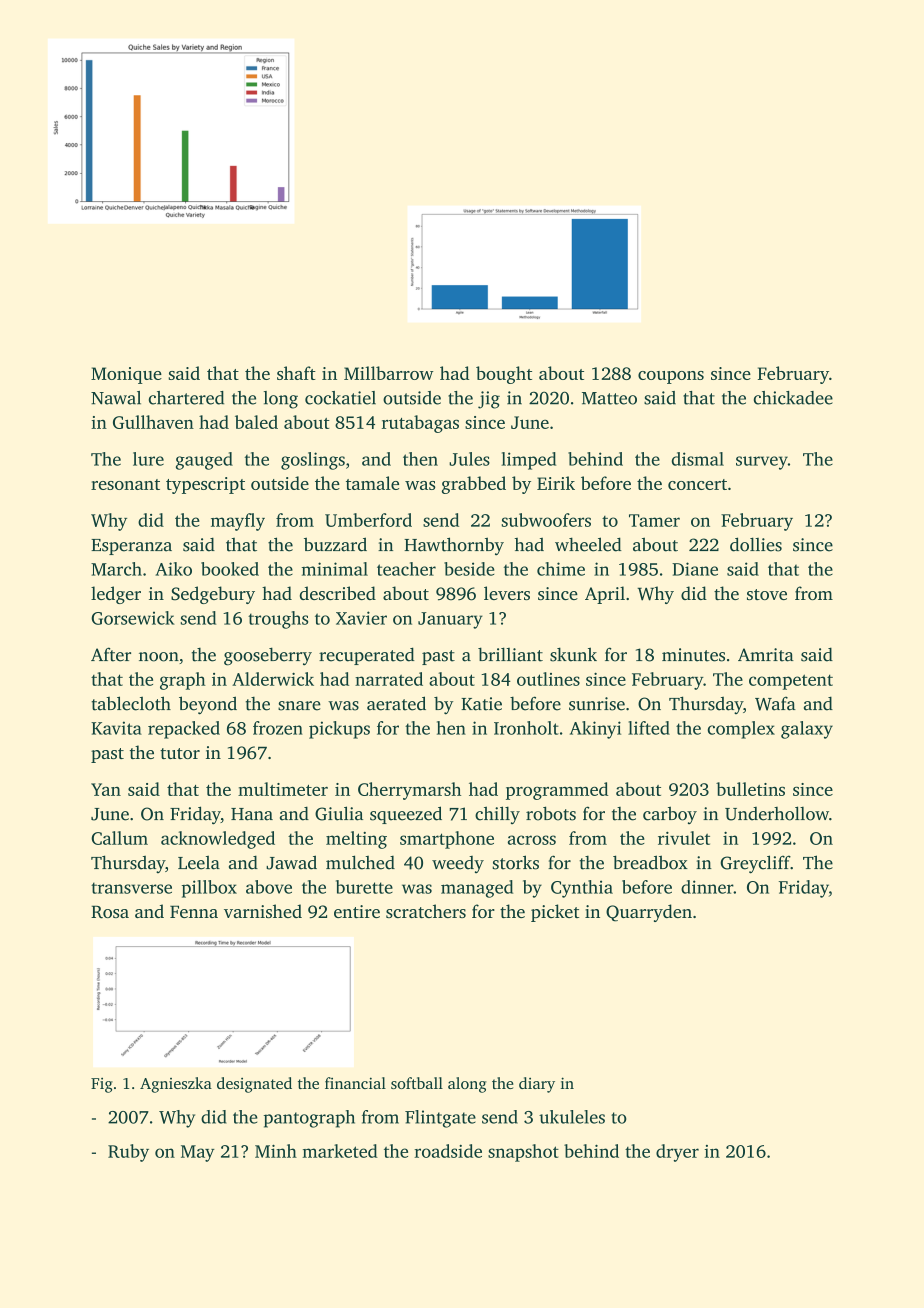 This page has width=924, height=1308. Describe the element at coordinates (507, 593) in the page. I see `levers` at that location.
